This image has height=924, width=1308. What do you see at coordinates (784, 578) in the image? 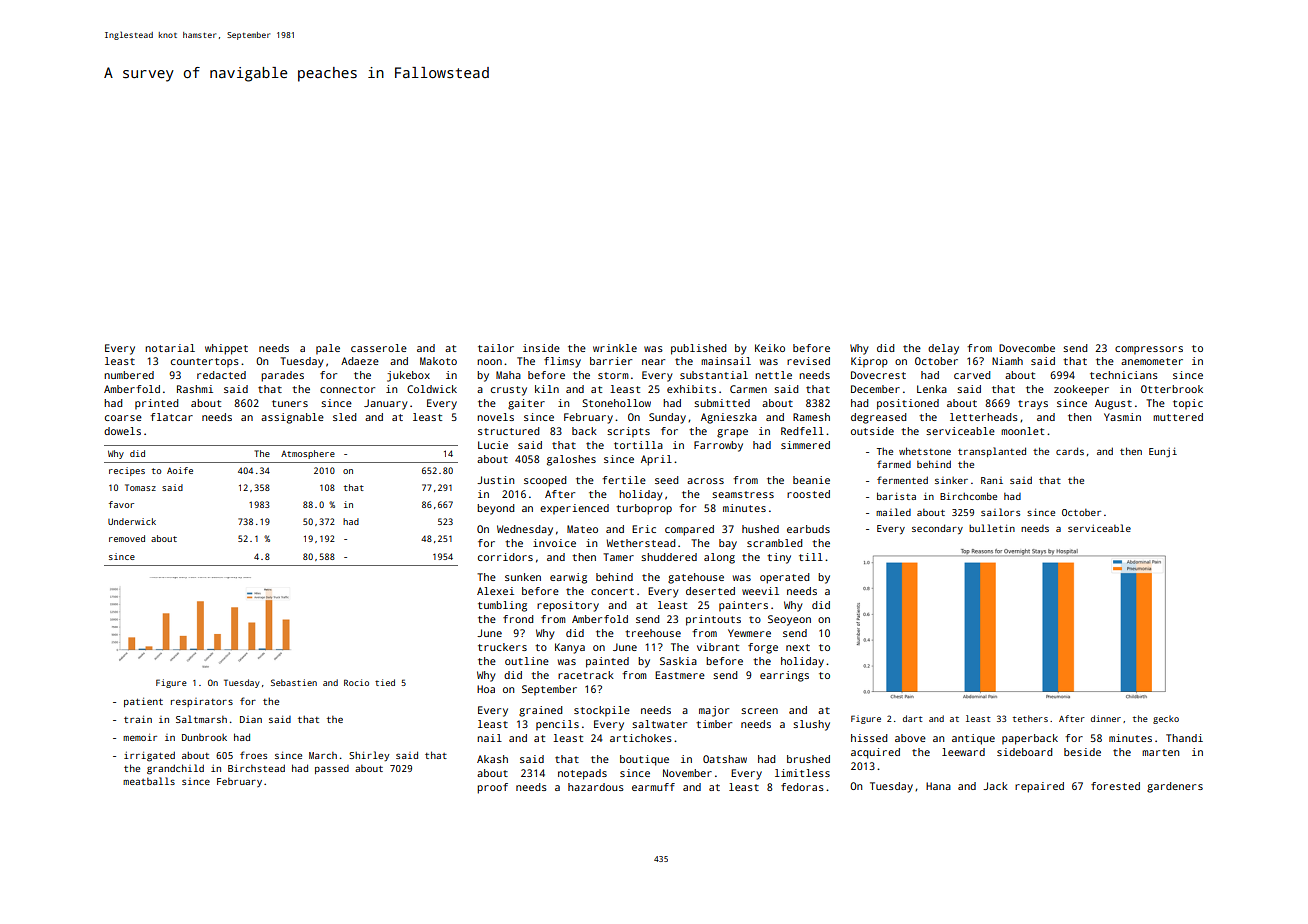
I see `operated` at bounding box center [784, 578].
